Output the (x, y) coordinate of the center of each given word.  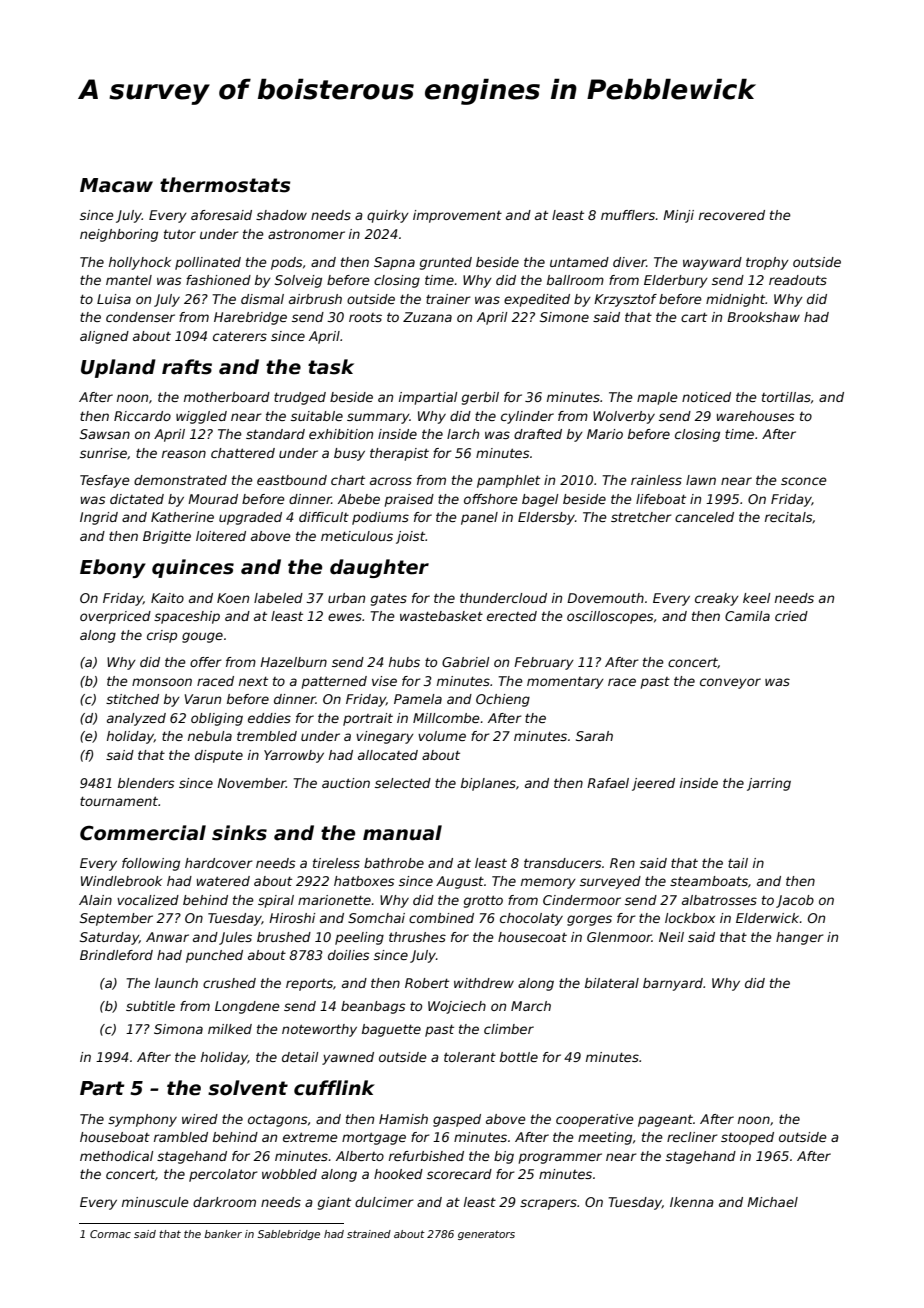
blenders (146, 783)
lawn (701, 480)
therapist (399, 454)
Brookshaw (763, 317)
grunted (446, 263)
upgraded (250, 518)
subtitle (150, 1006)
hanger (800, 938)
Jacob (795, 901)
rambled (181, 1137)
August (460, 882)
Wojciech (457, 1007)
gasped (457, 1120)
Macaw (116, 185)
